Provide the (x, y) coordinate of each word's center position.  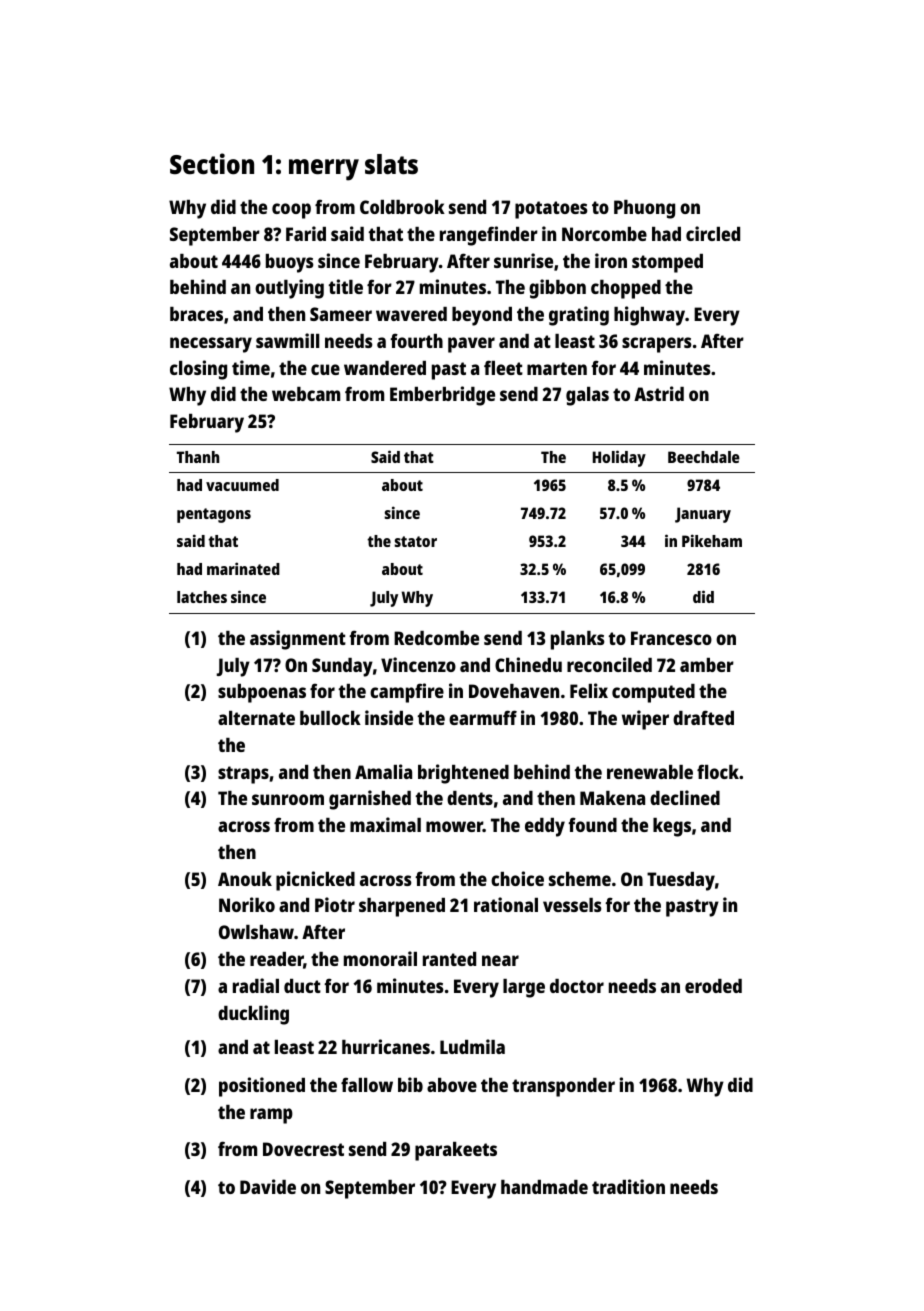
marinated (243, 568)
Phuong (644, 209)
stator (415, 541)
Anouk (245, 879)
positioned (262, 1087)
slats (391, 164)
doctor (577, 986)
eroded (713, 986)
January (703, 515)
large (524, 988)
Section (212, 163)
